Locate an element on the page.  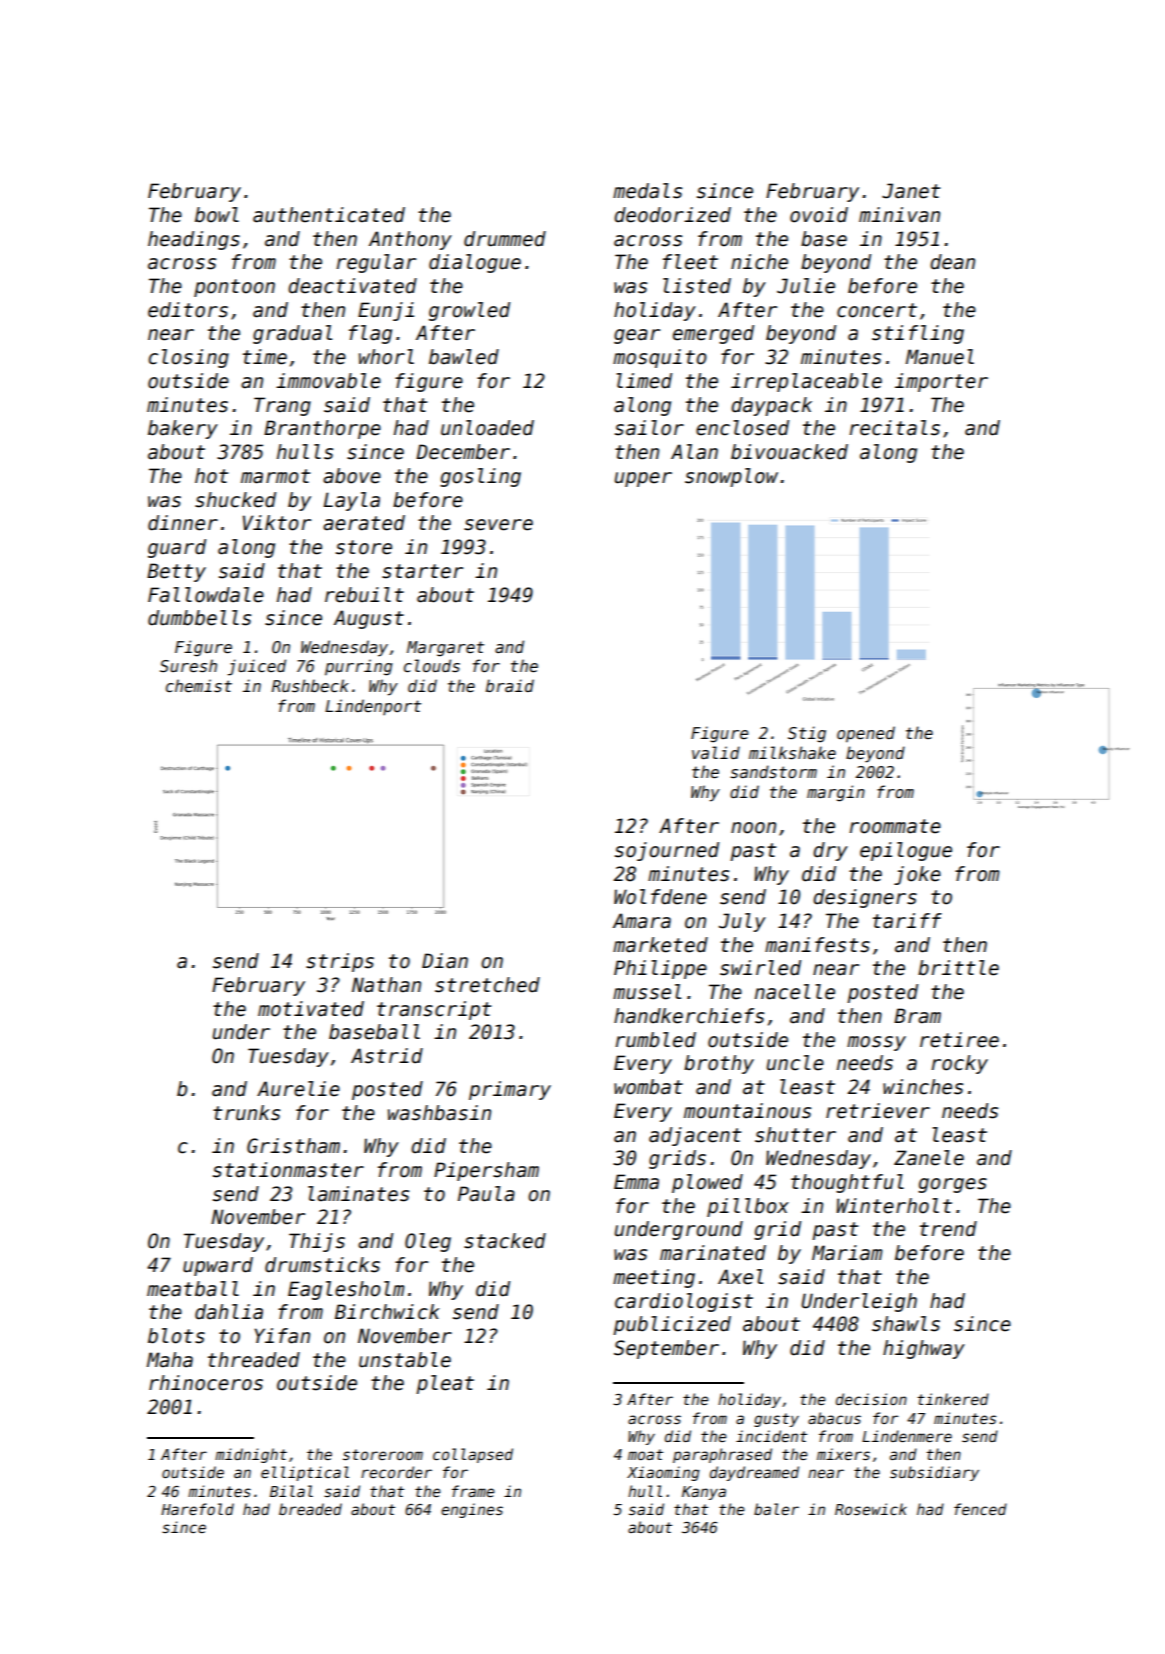
Kanya is located at coordinates (704, 1493).
